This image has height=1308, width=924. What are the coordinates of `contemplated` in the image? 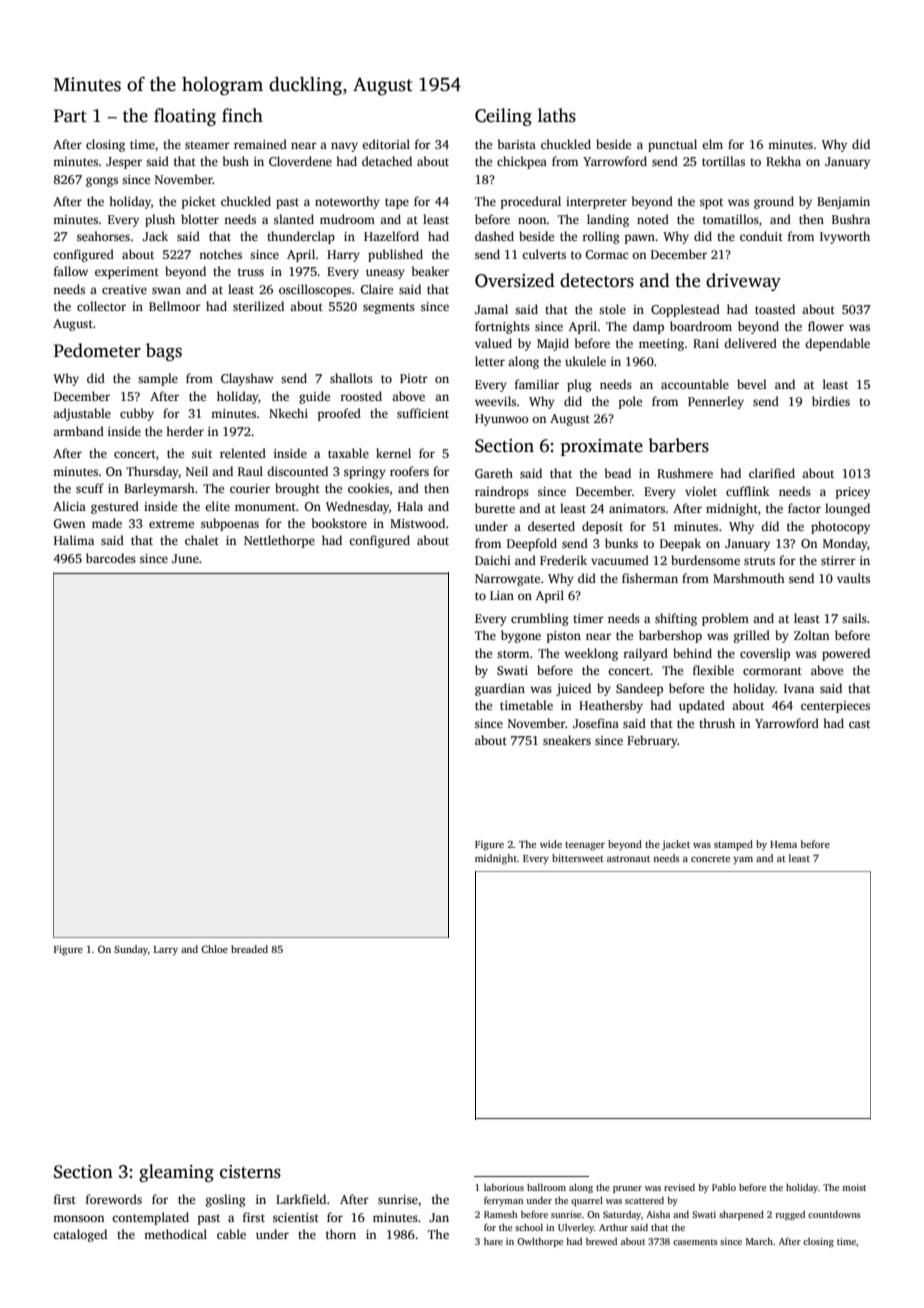 It's located at (150, 1218).
